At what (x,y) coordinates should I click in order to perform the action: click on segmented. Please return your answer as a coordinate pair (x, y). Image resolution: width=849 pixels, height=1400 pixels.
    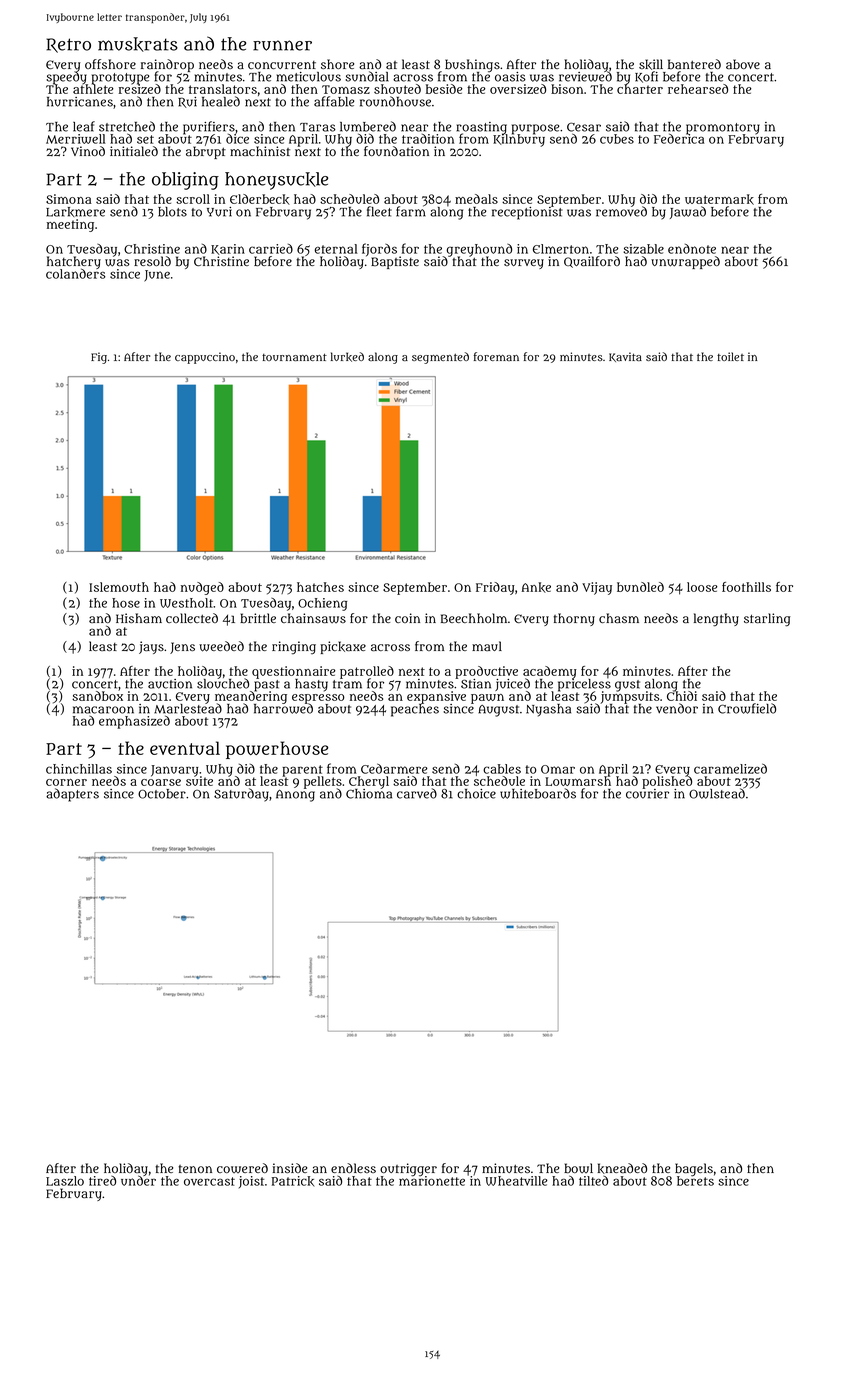
    Looking at the image, I should click on (440, 358).
